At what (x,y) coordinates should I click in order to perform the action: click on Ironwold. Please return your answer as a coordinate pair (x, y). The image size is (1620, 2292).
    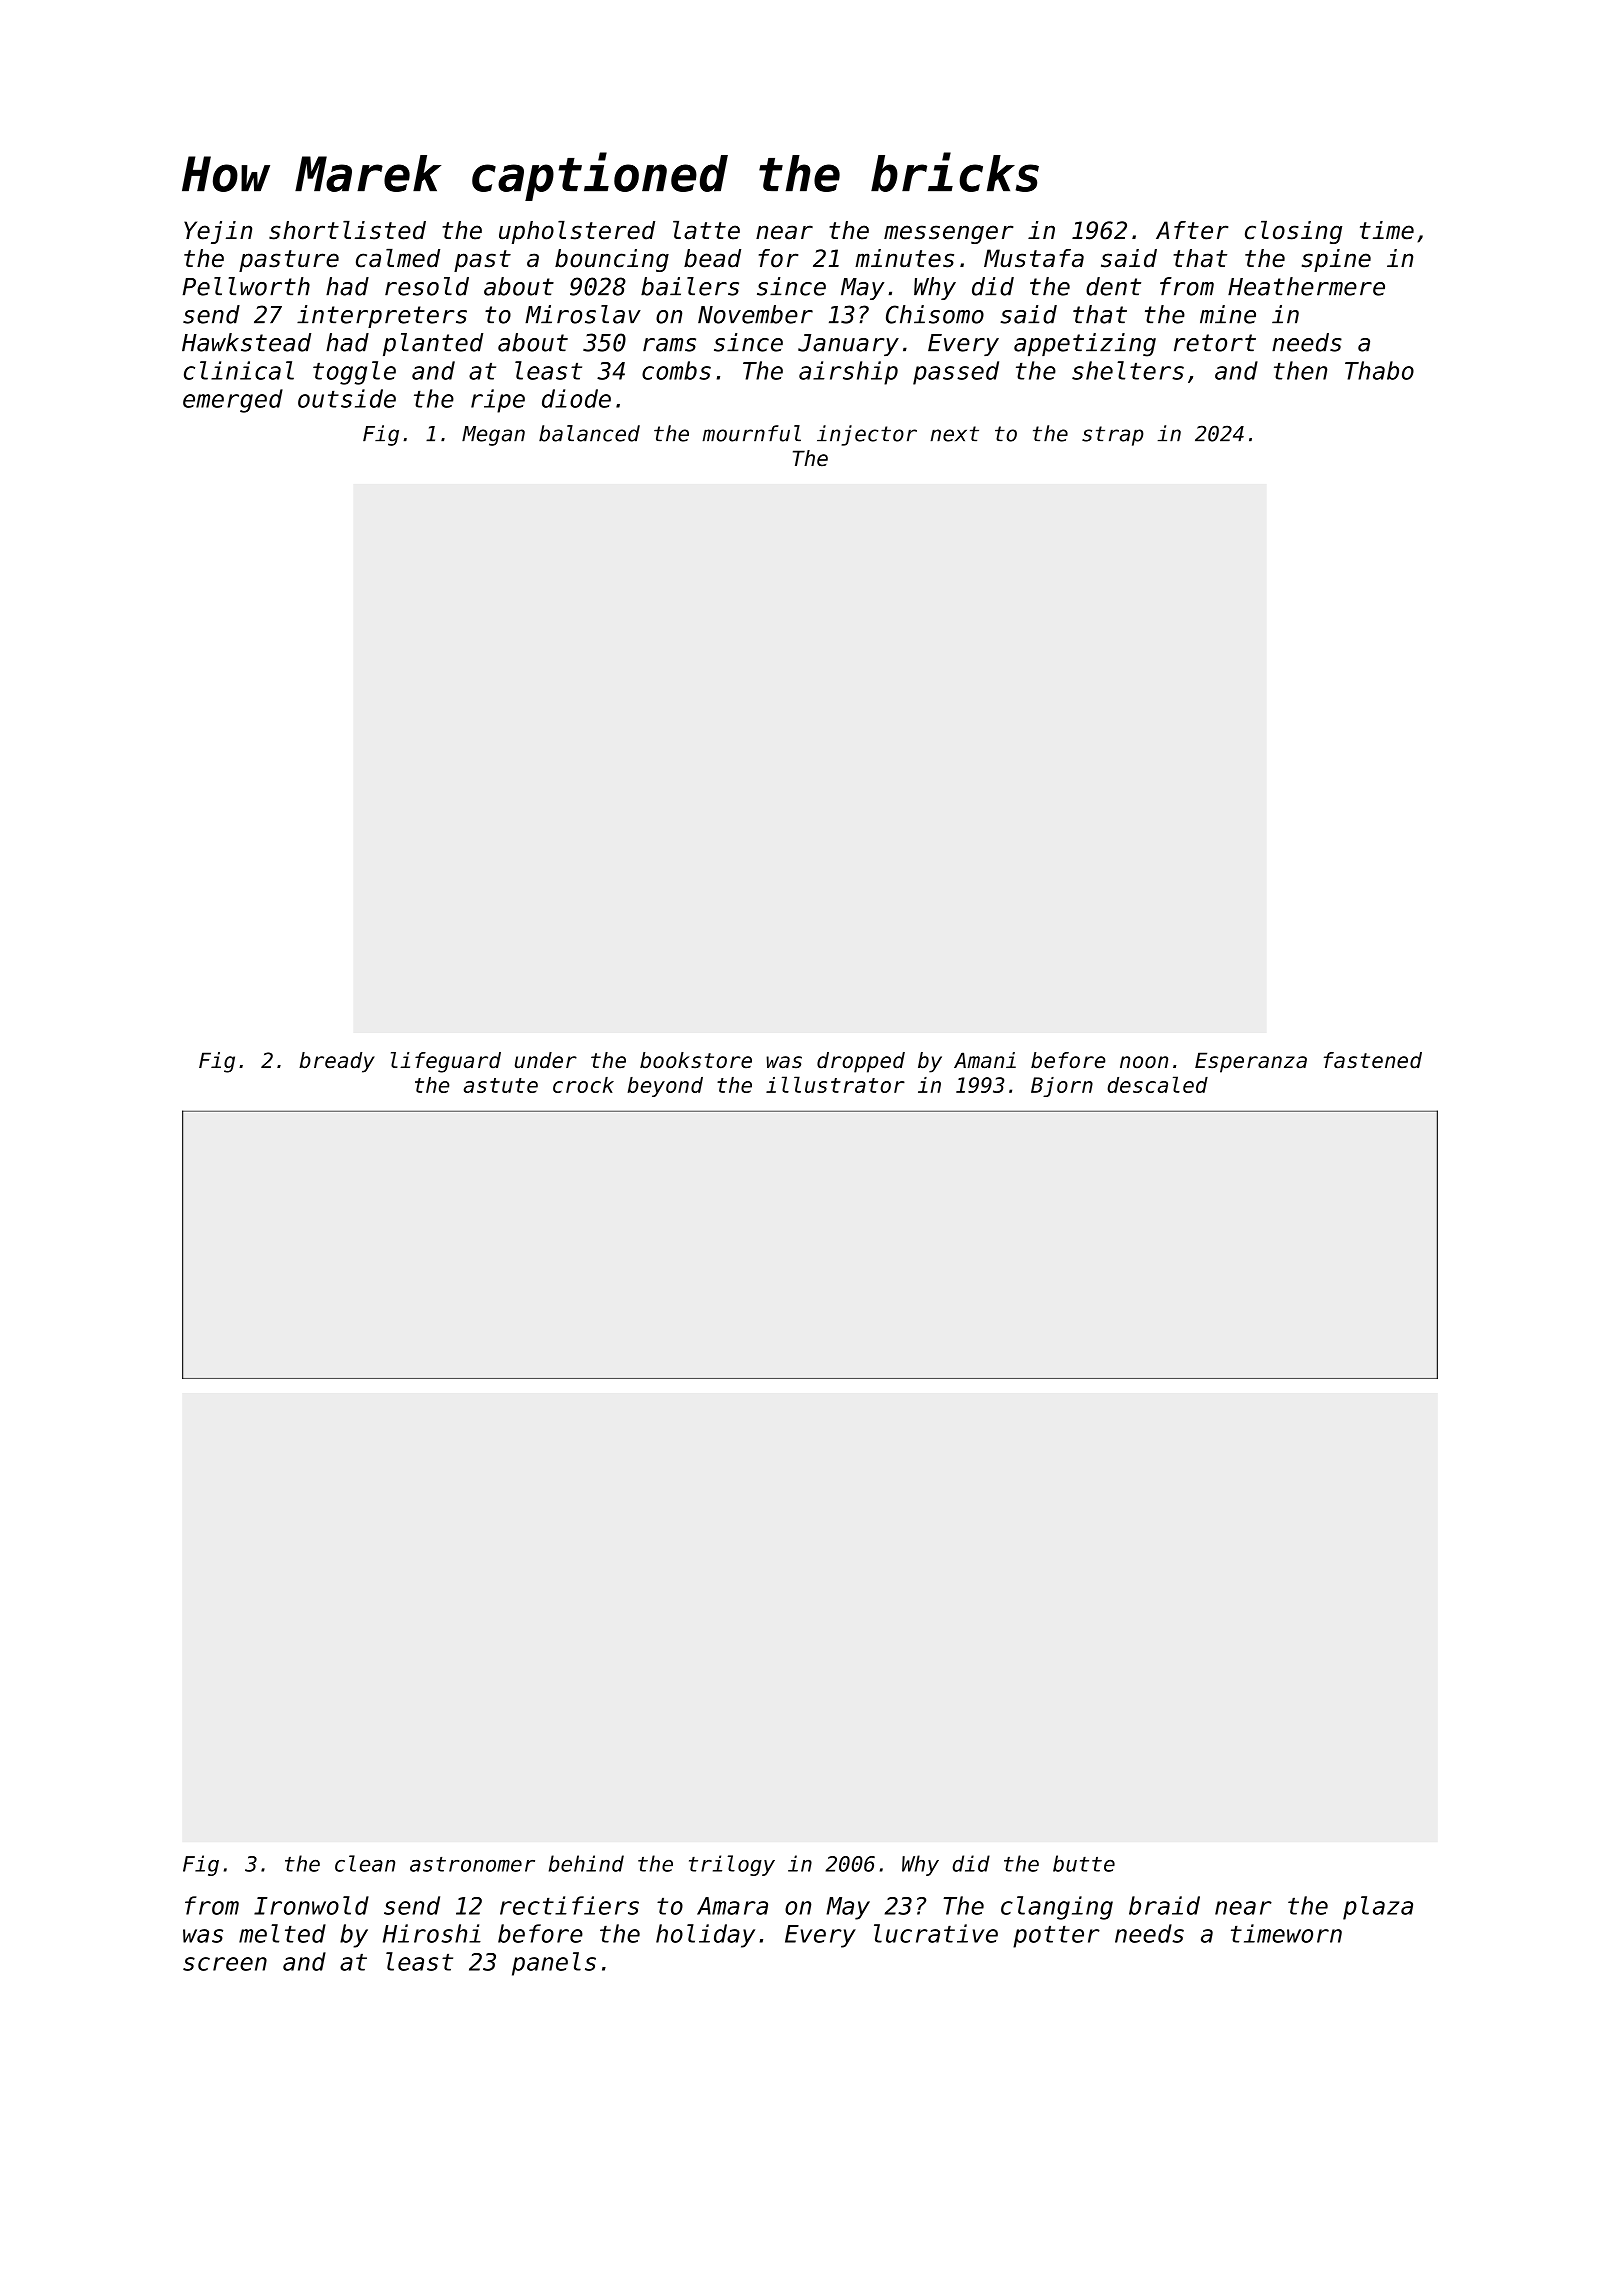
    Looking at the image, I should click on (311, 1905).
